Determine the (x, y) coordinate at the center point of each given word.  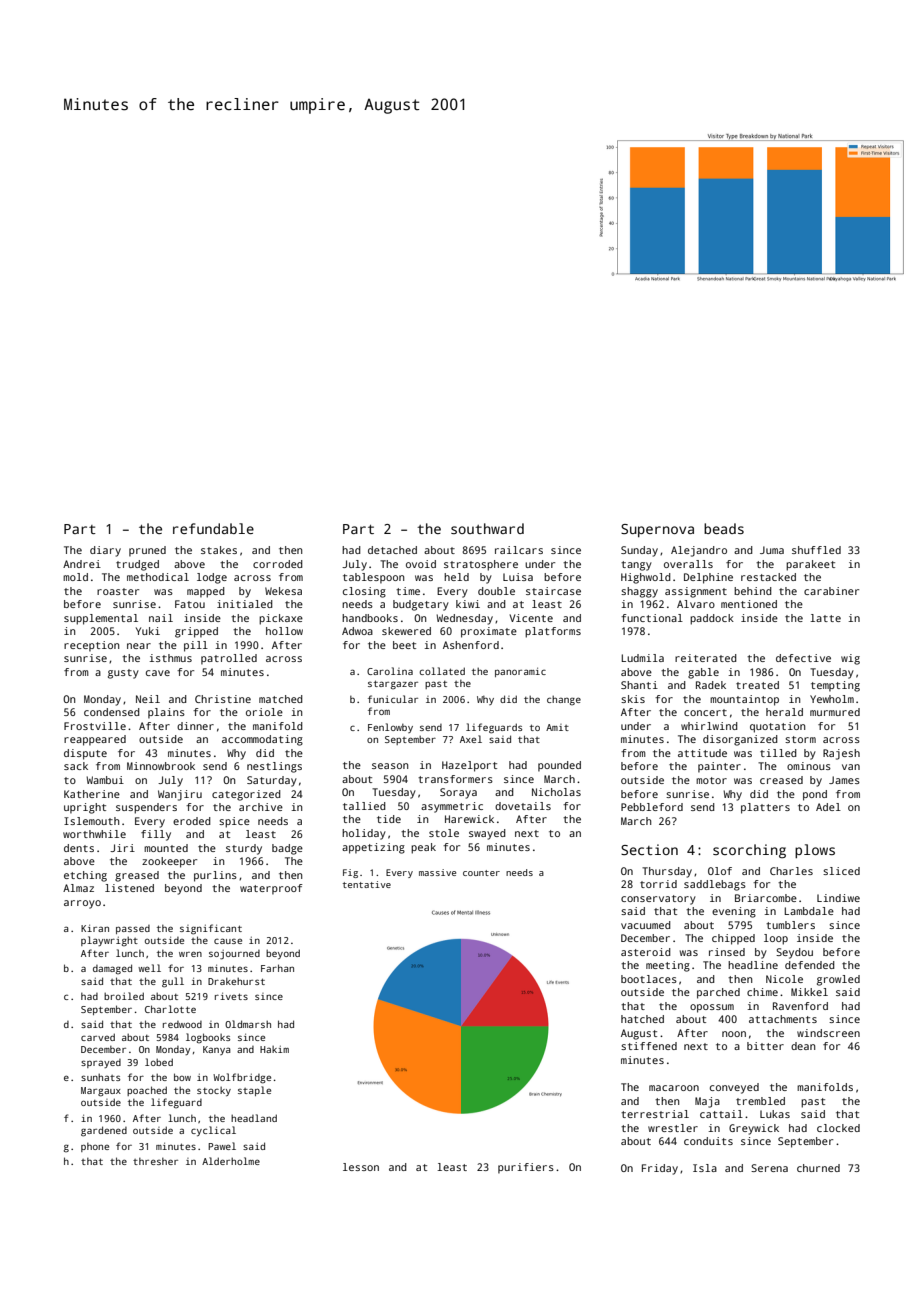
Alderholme (231, 1161)
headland (254, 1118)
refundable (213, 528)
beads (724, 528)
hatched (642, 1019)
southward (487, 528)
